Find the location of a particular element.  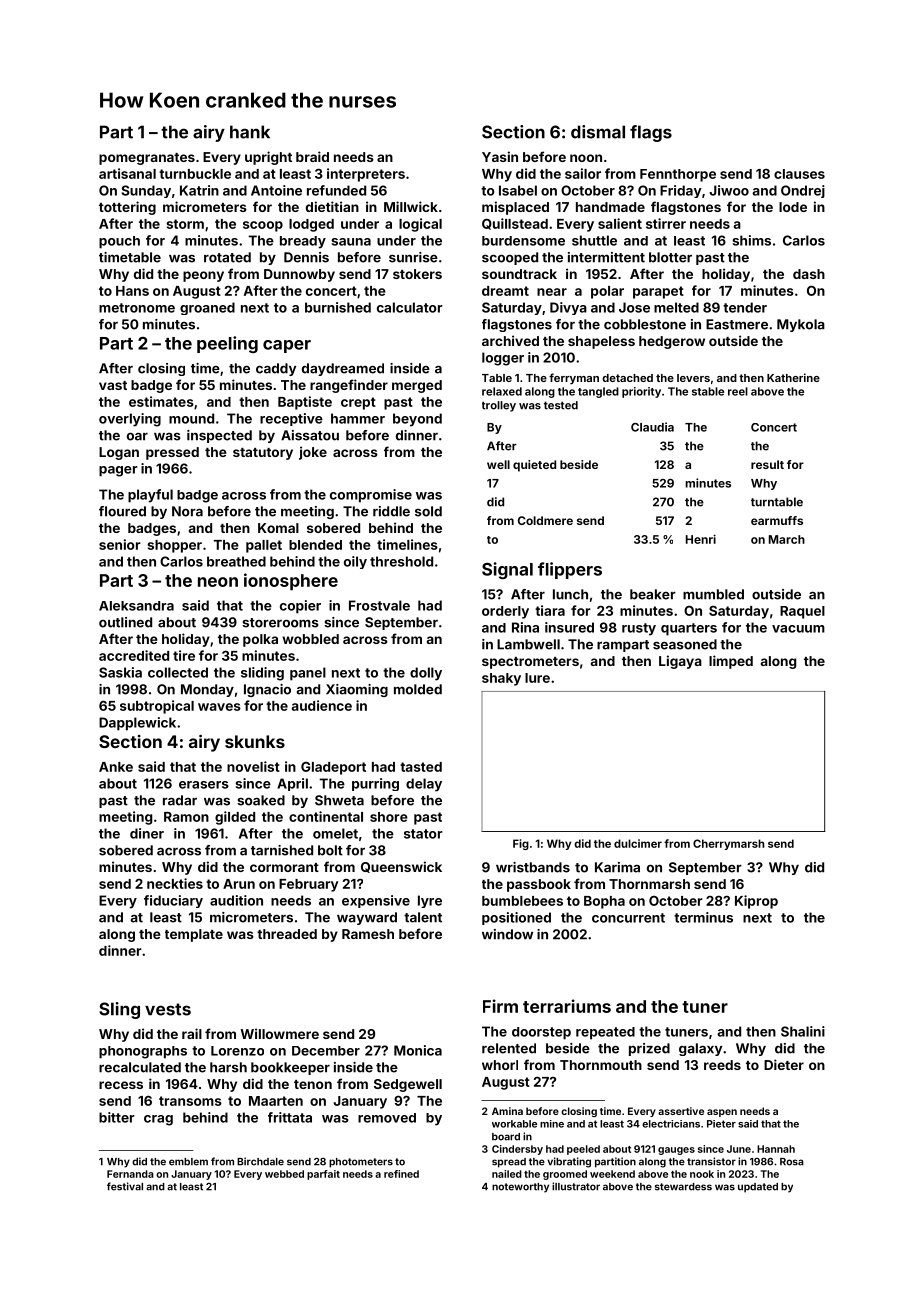

prized is located at coordinates (649, 1049).
